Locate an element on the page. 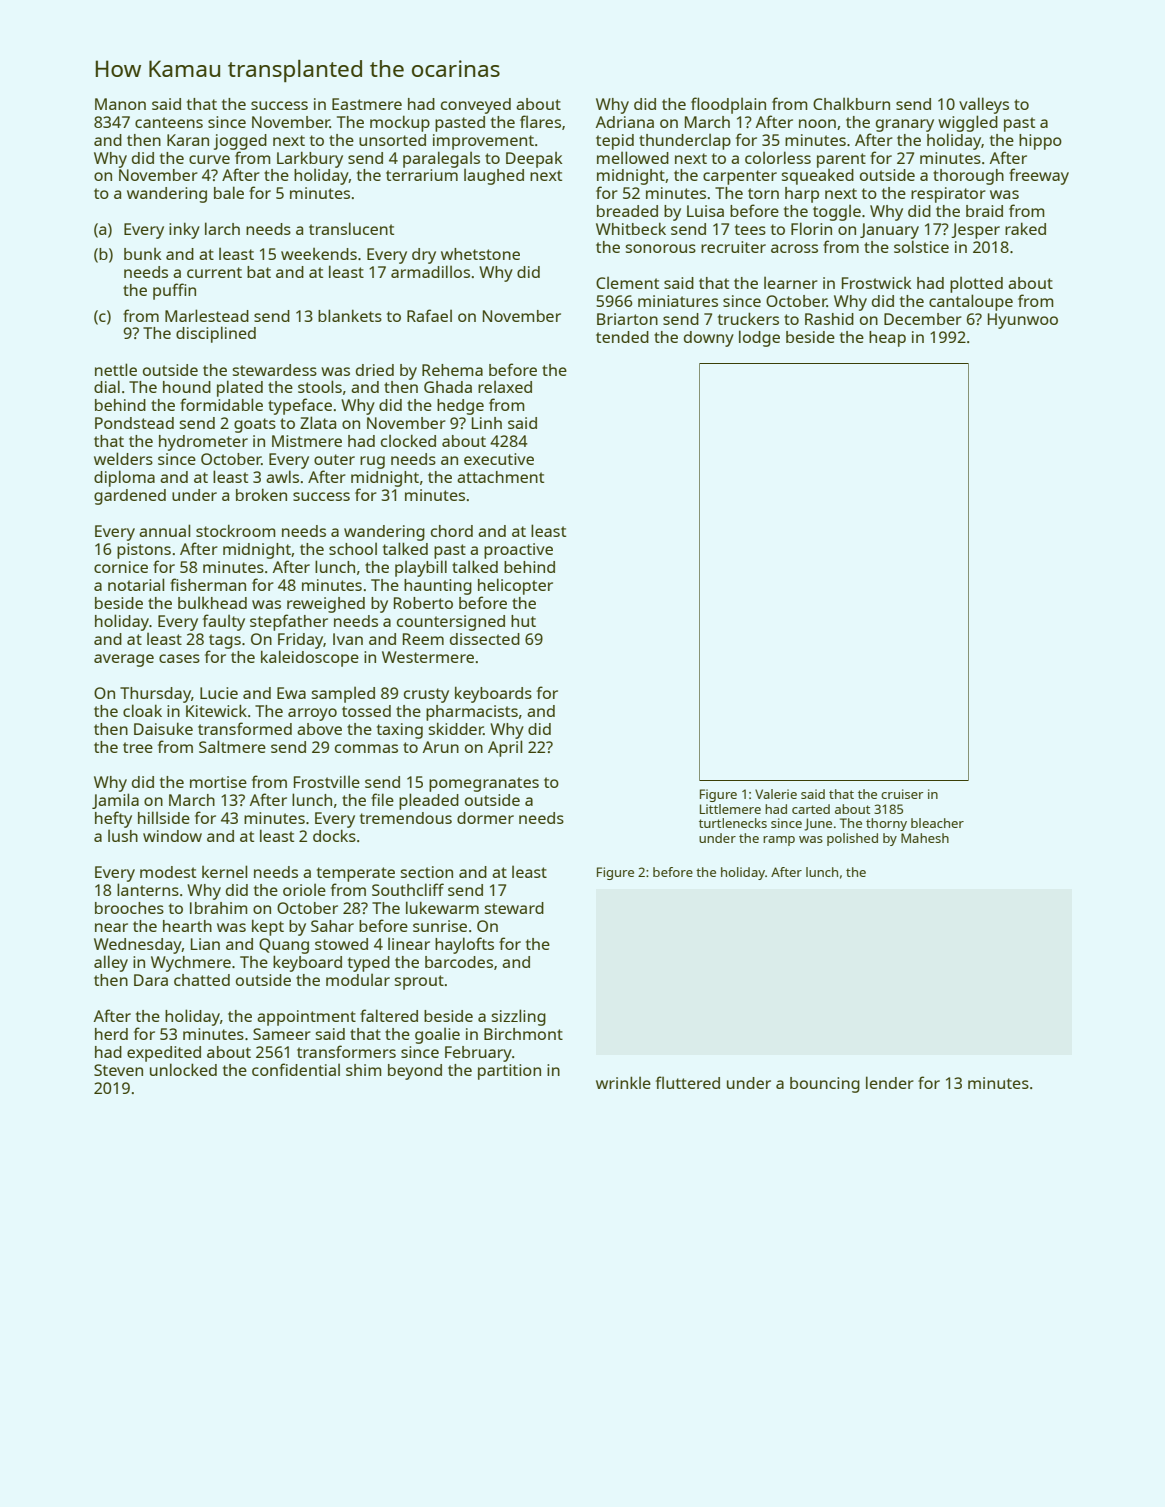 The width and height of the image is (1165, 1507). Mahesh is located at coordinates (925, 838).
